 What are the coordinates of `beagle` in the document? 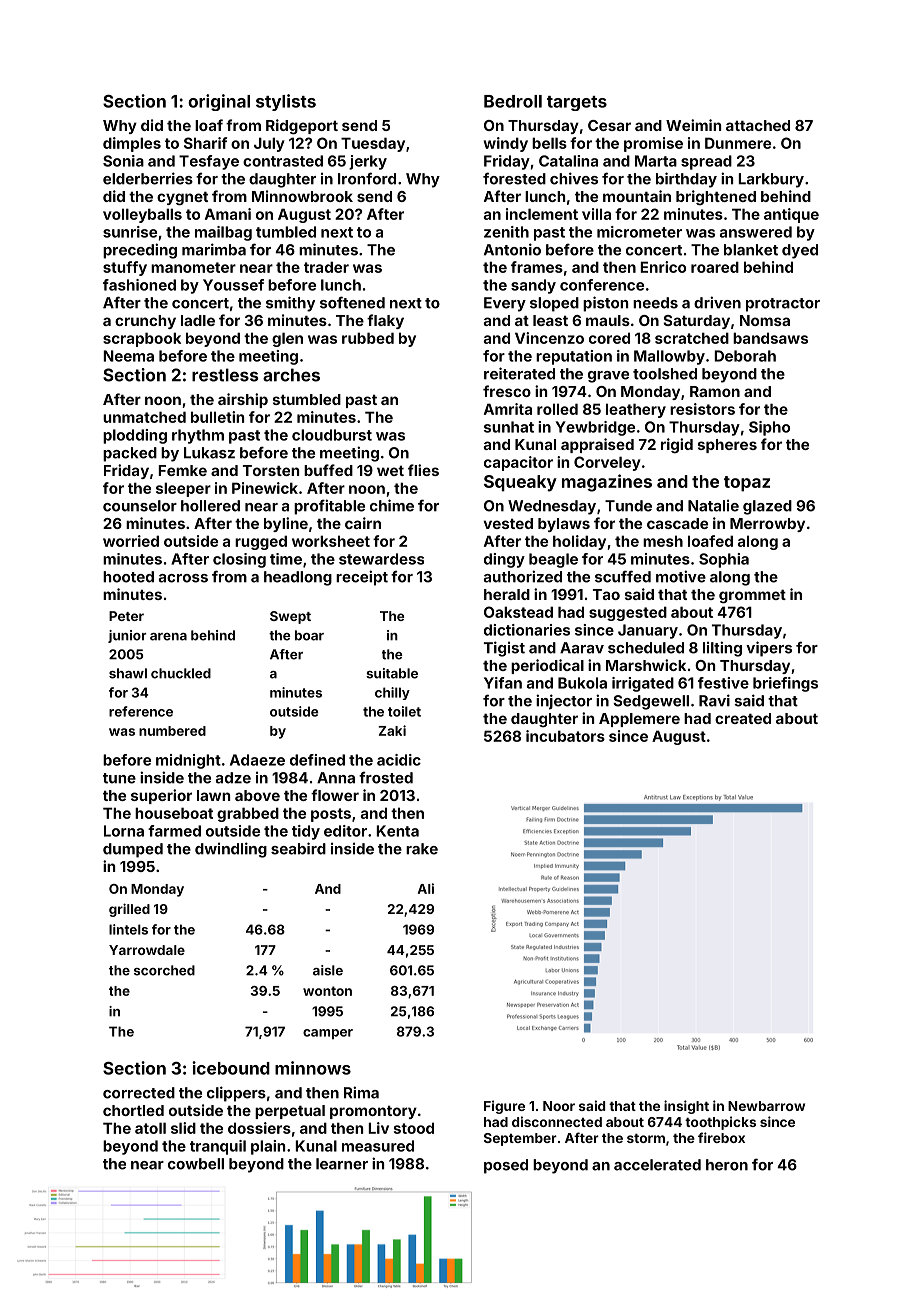 It's located at (553, 560).
